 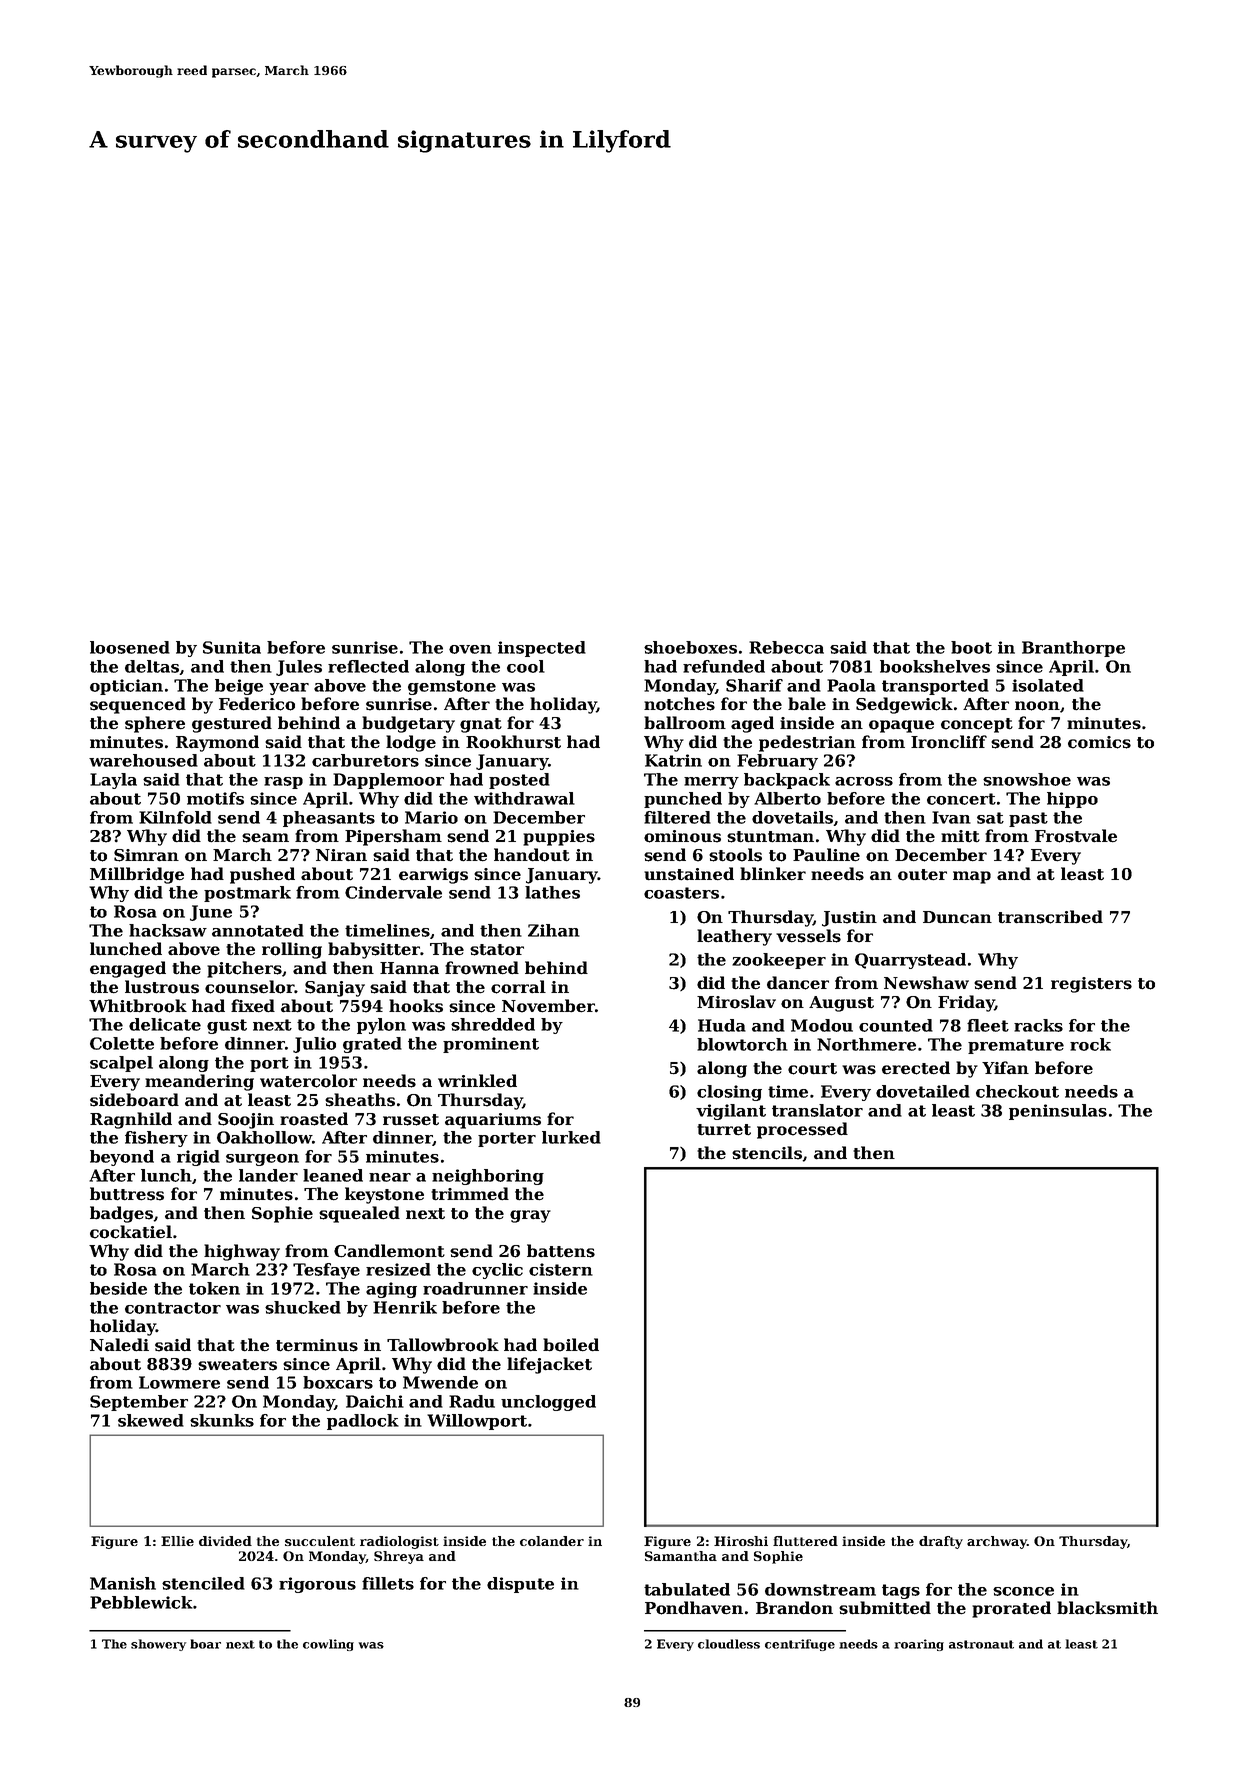 What do you see at coordinates (767, 1153) in the screenshot?
I see `stencils` at bounding box center [767, 1153].
